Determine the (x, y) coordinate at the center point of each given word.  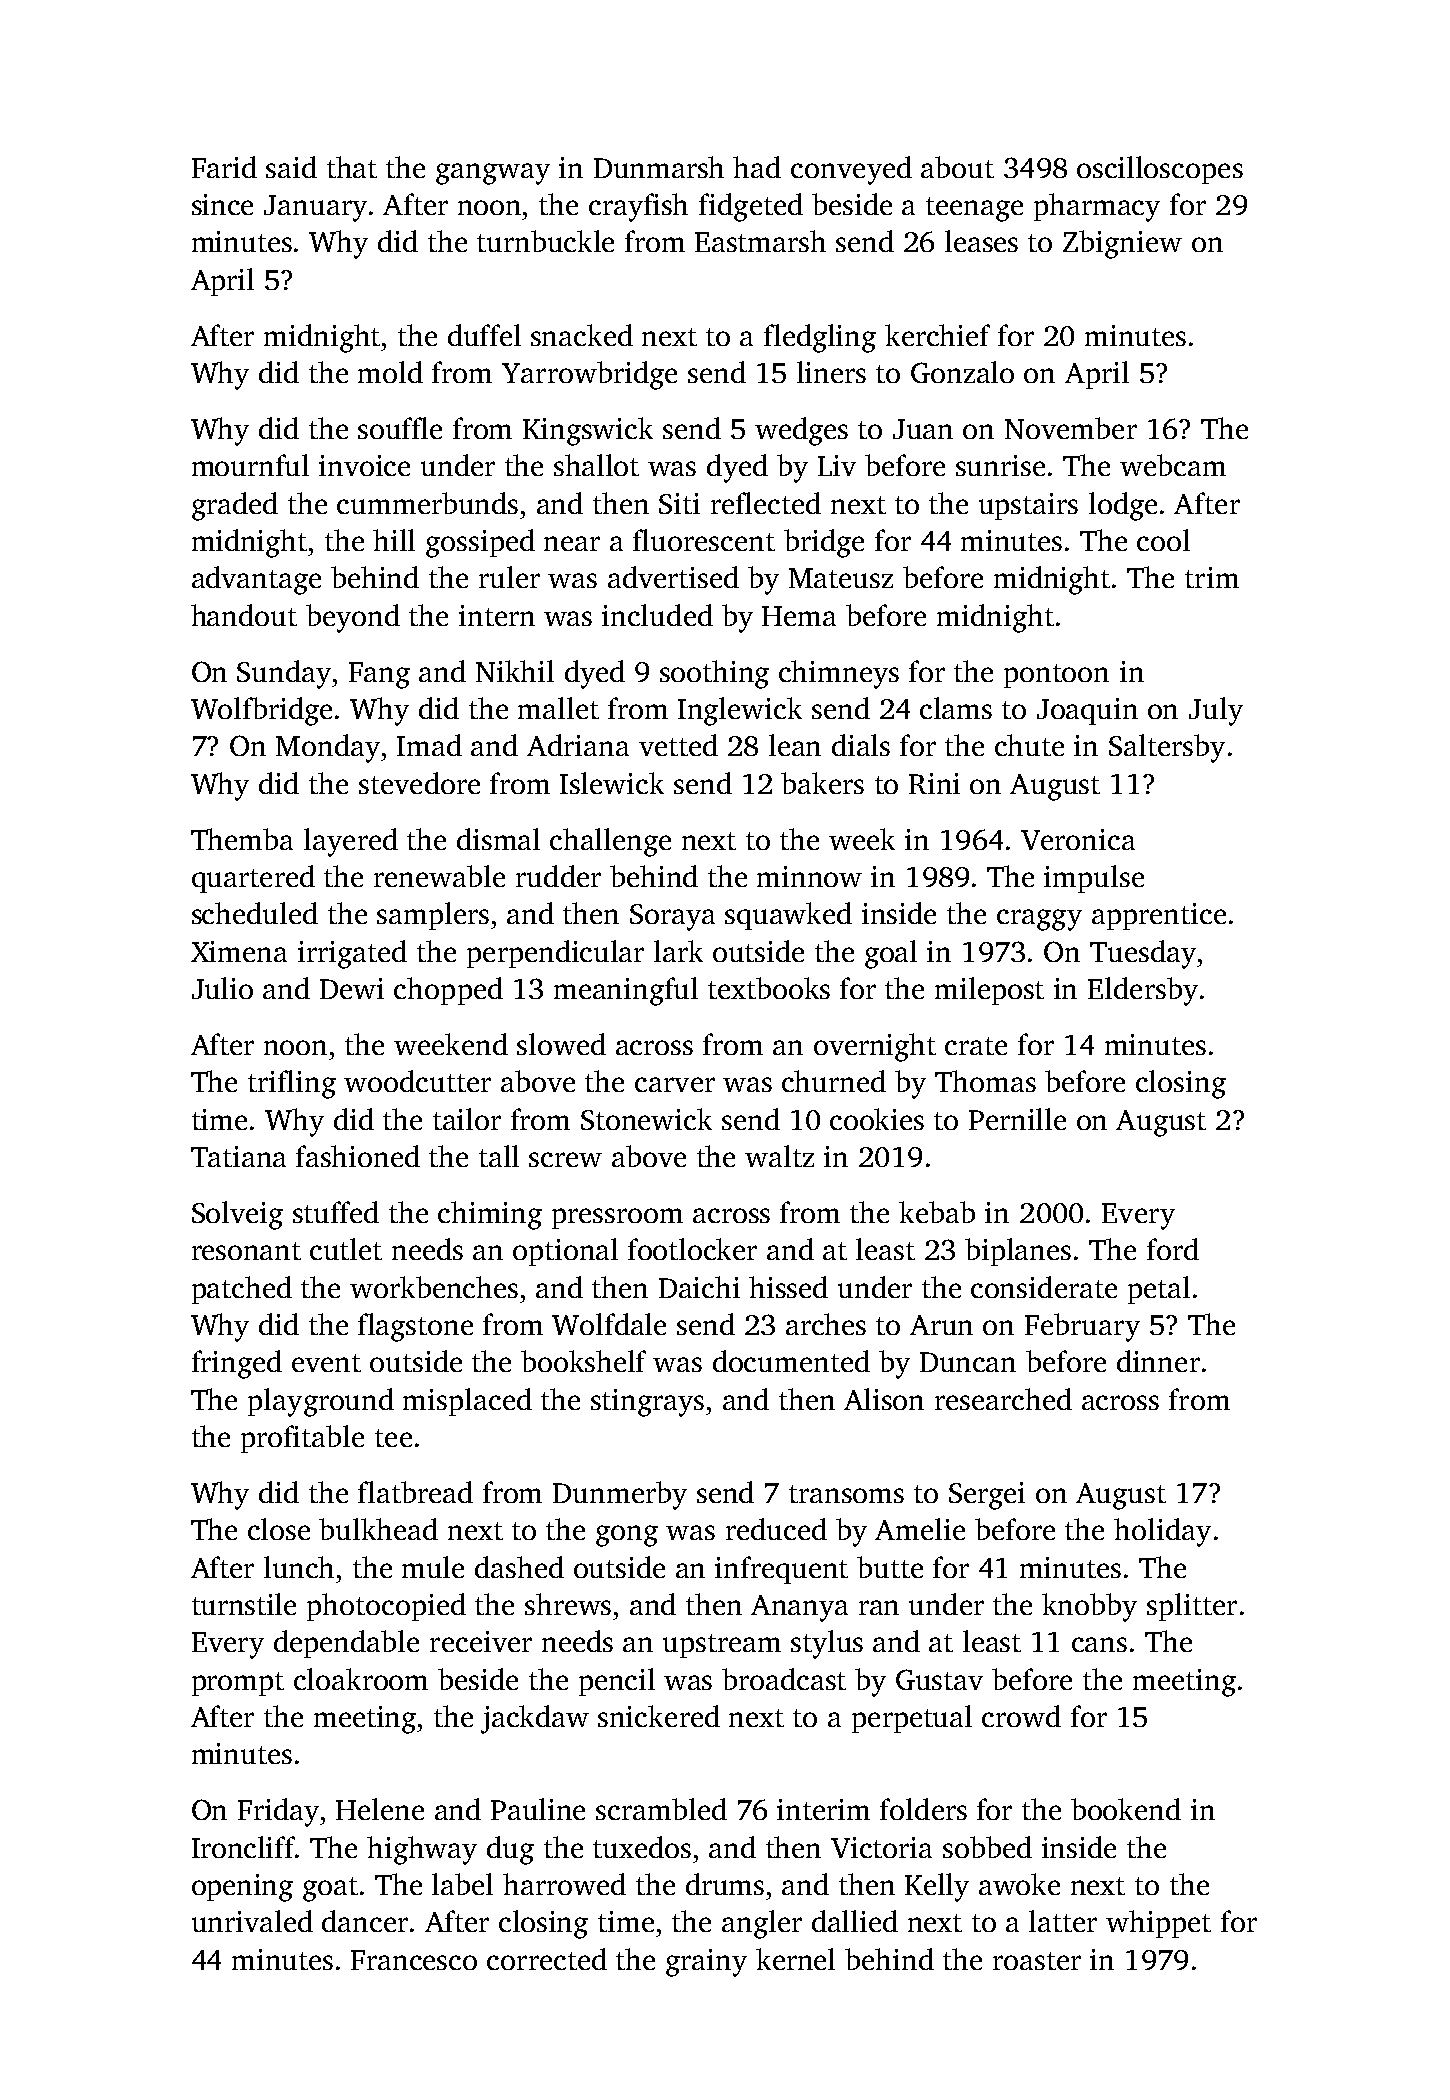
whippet (1158, 1924)
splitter (1192, 1607)
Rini (934, 783)
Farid (224, 167)
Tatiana (238, 1156)
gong (627, 1536)
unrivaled (252, 1921)
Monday (328, 748)
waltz (779, 1156)
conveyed (851, 170)
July (1216, 711)
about (957, 167)
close (279, 1529)
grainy (706, 1963)
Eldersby (1143, 991)
